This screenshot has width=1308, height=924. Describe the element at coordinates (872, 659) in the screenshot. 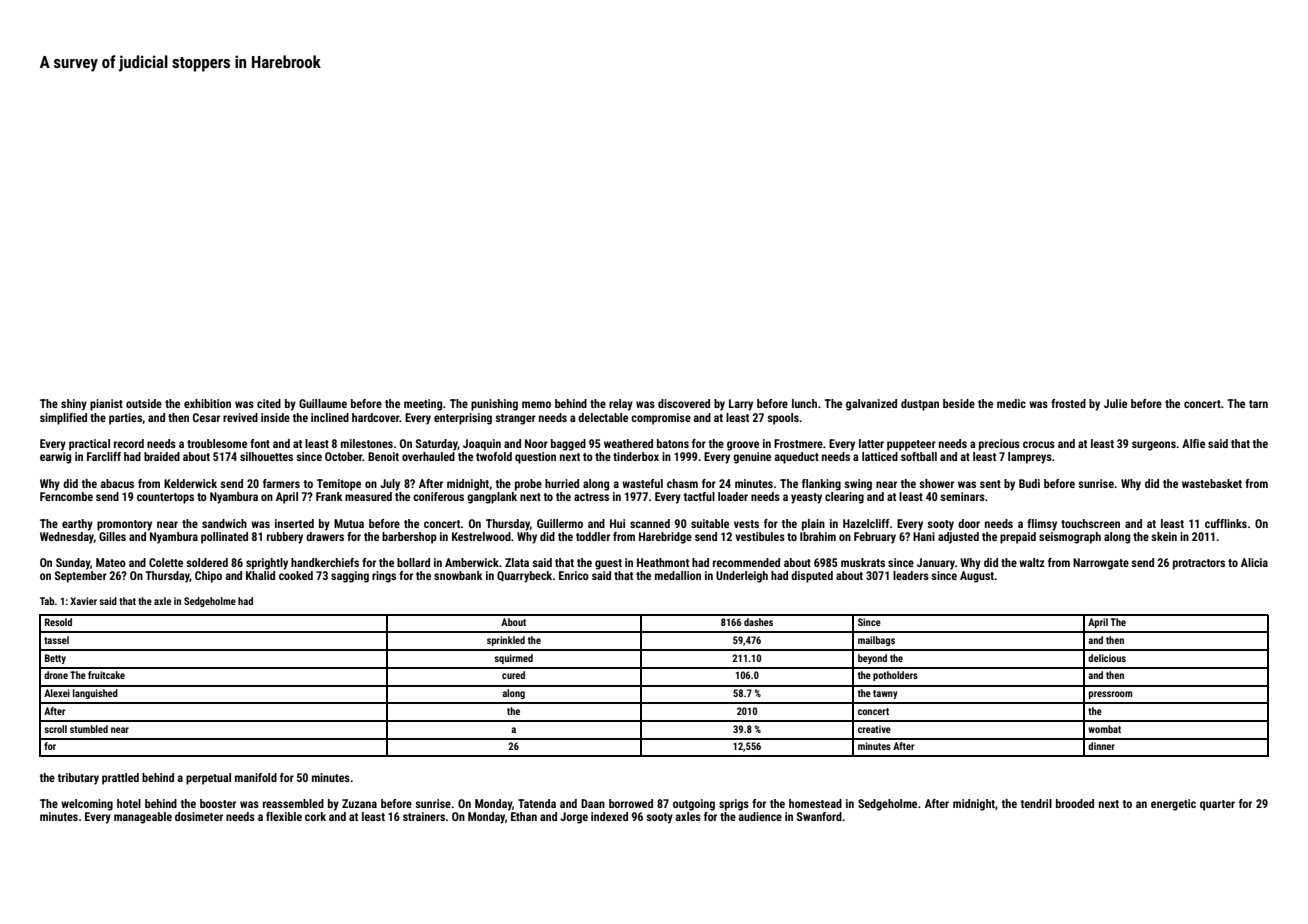

I see `beyond` at that location.
